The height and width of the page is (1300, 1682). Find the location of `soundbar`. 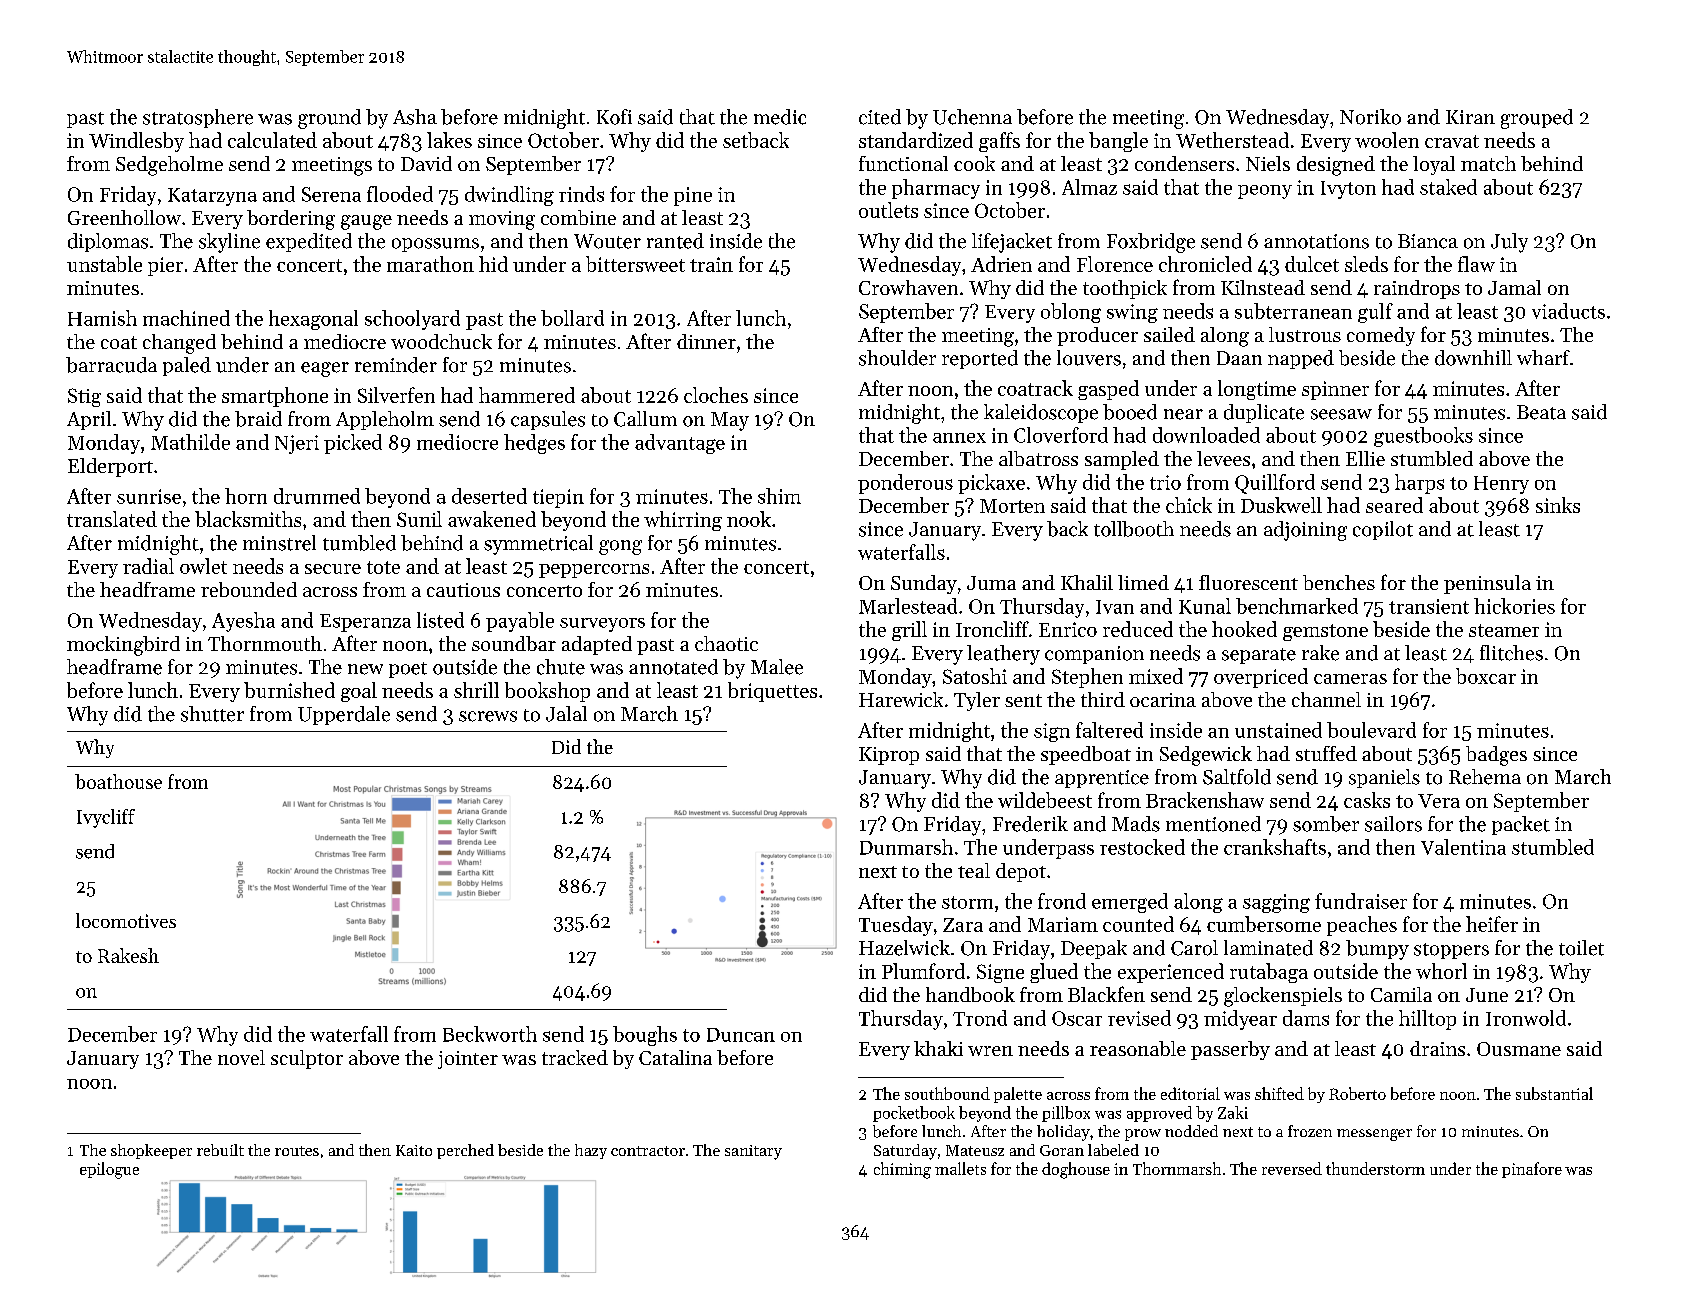

soundbar is located at coordinates (514, 643).
